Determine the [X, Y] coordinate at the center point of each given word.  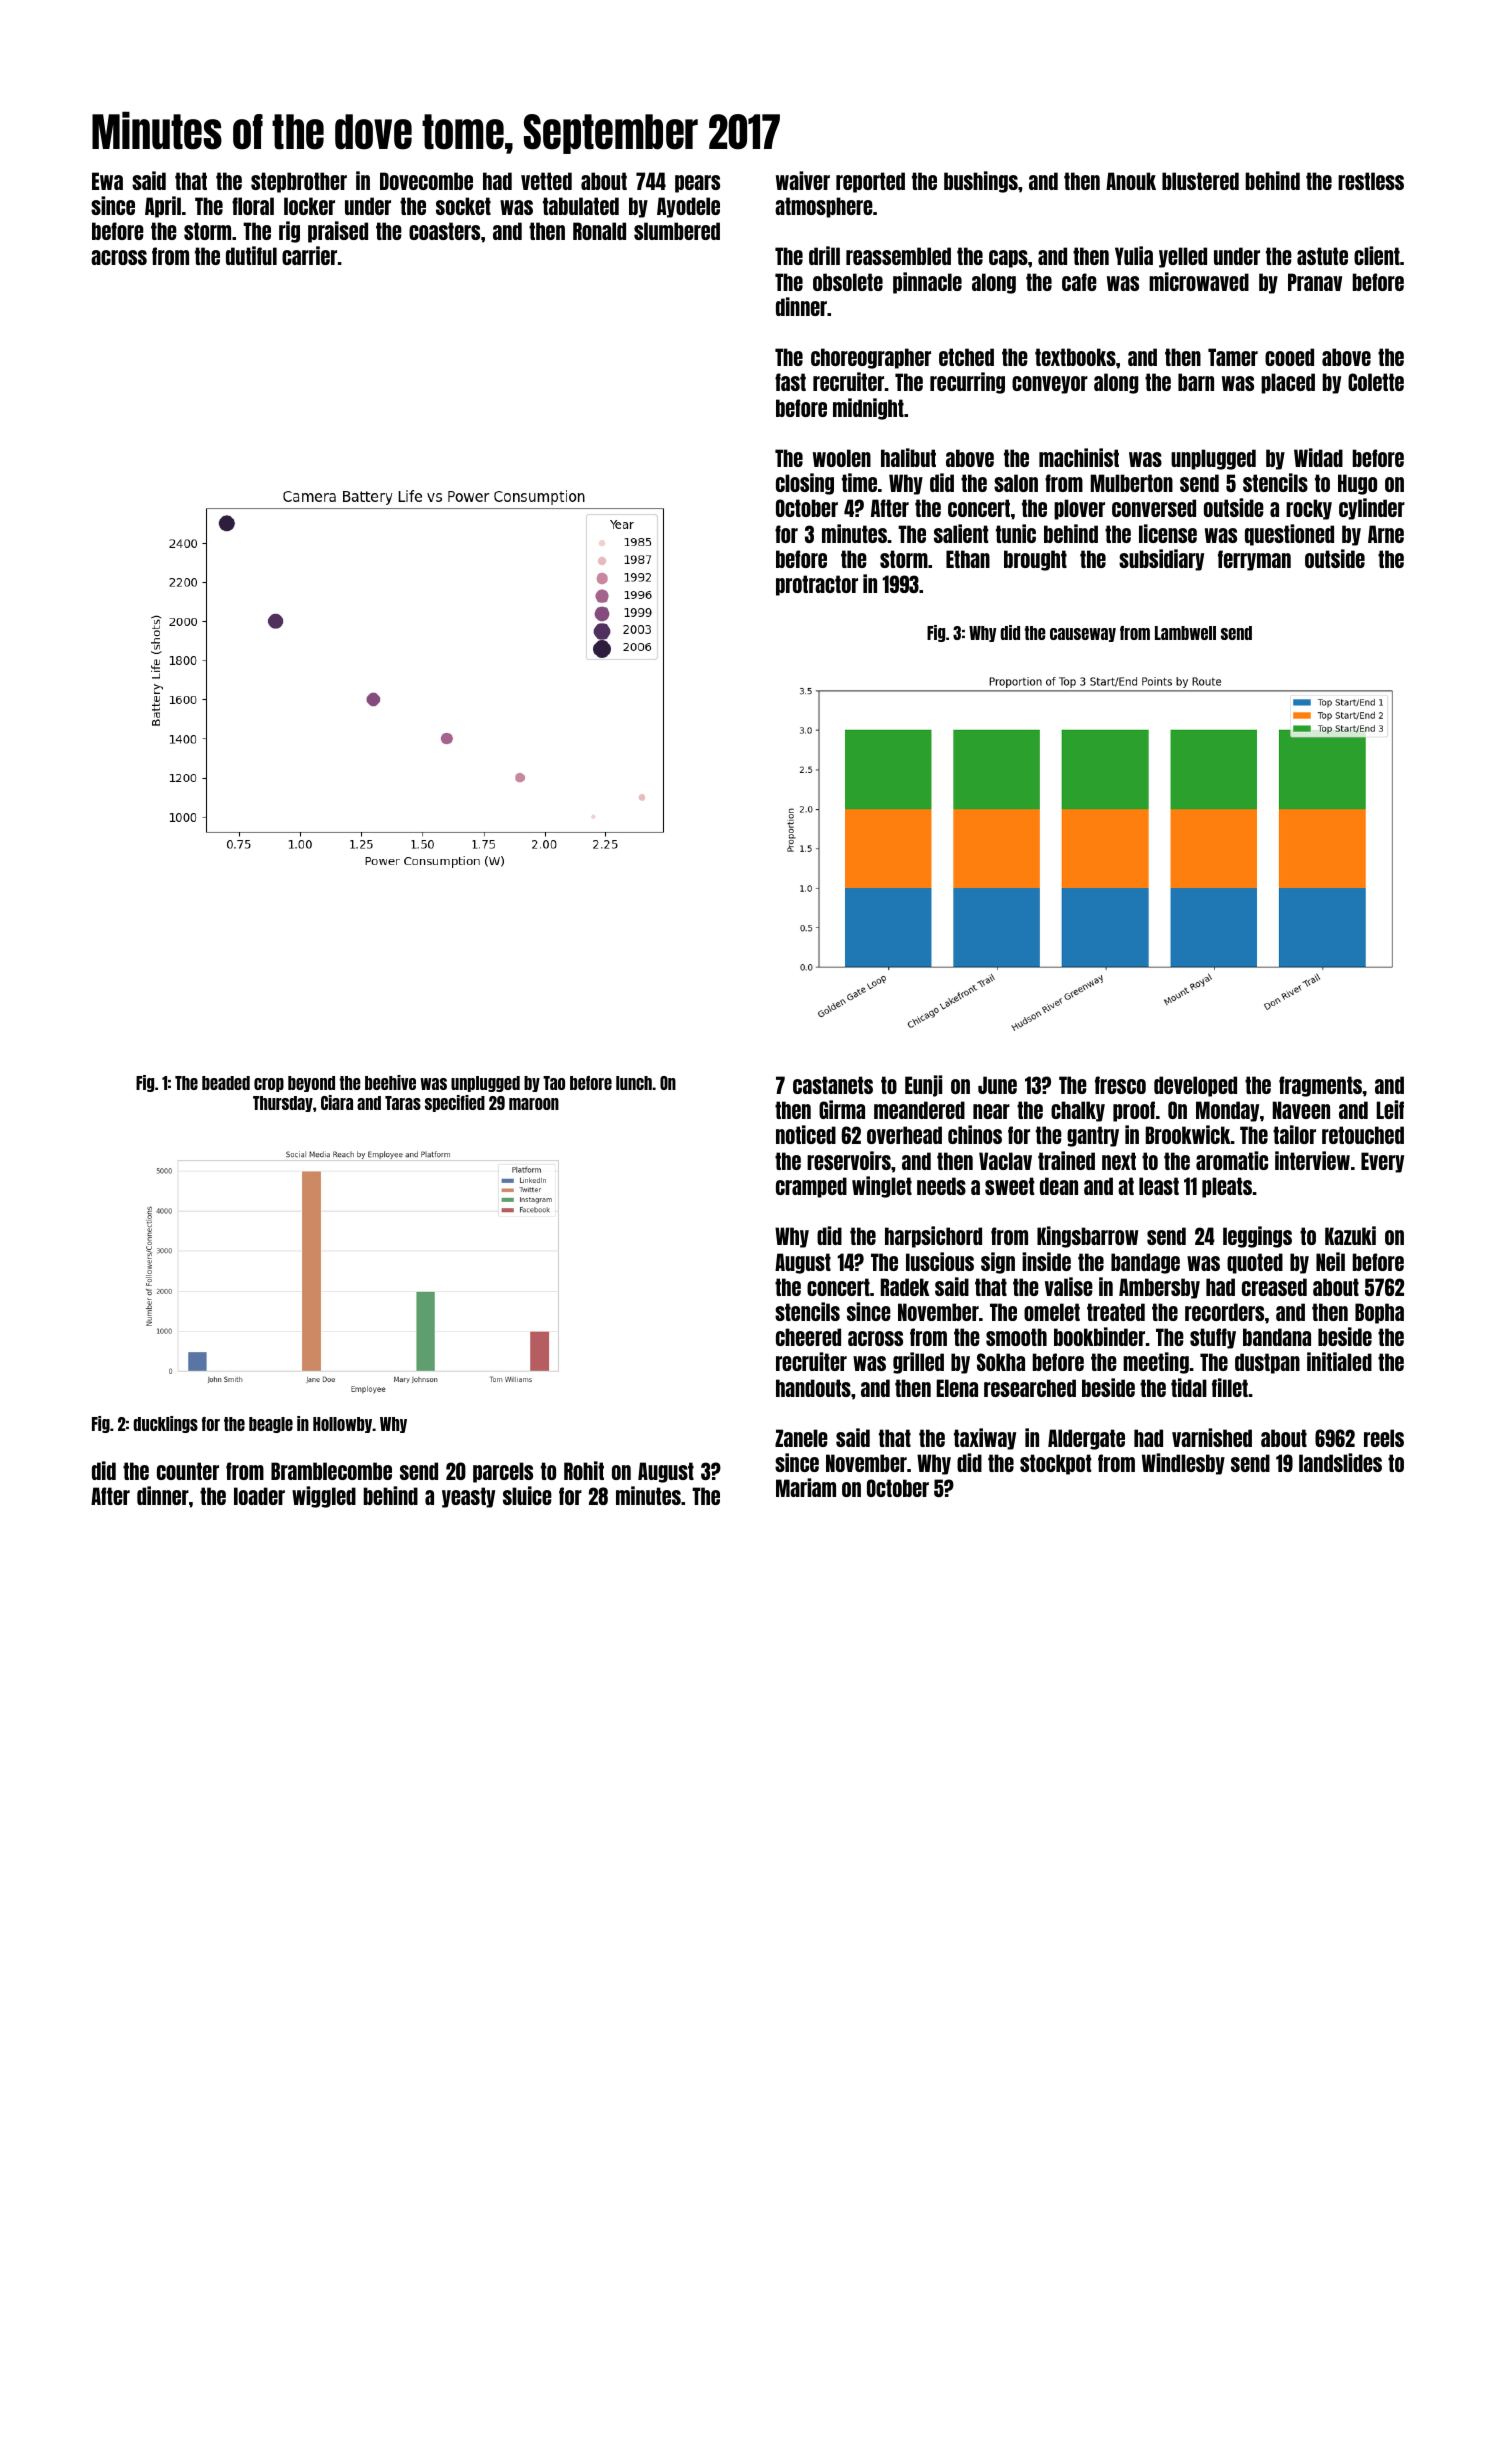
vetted [546, 181]
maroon [534, 1104]
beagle [271, 1425]
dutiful [251, 255]
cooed [1289, 357]
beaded [226, 1083]
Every [1382, 1162]
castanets [833, 1085]
